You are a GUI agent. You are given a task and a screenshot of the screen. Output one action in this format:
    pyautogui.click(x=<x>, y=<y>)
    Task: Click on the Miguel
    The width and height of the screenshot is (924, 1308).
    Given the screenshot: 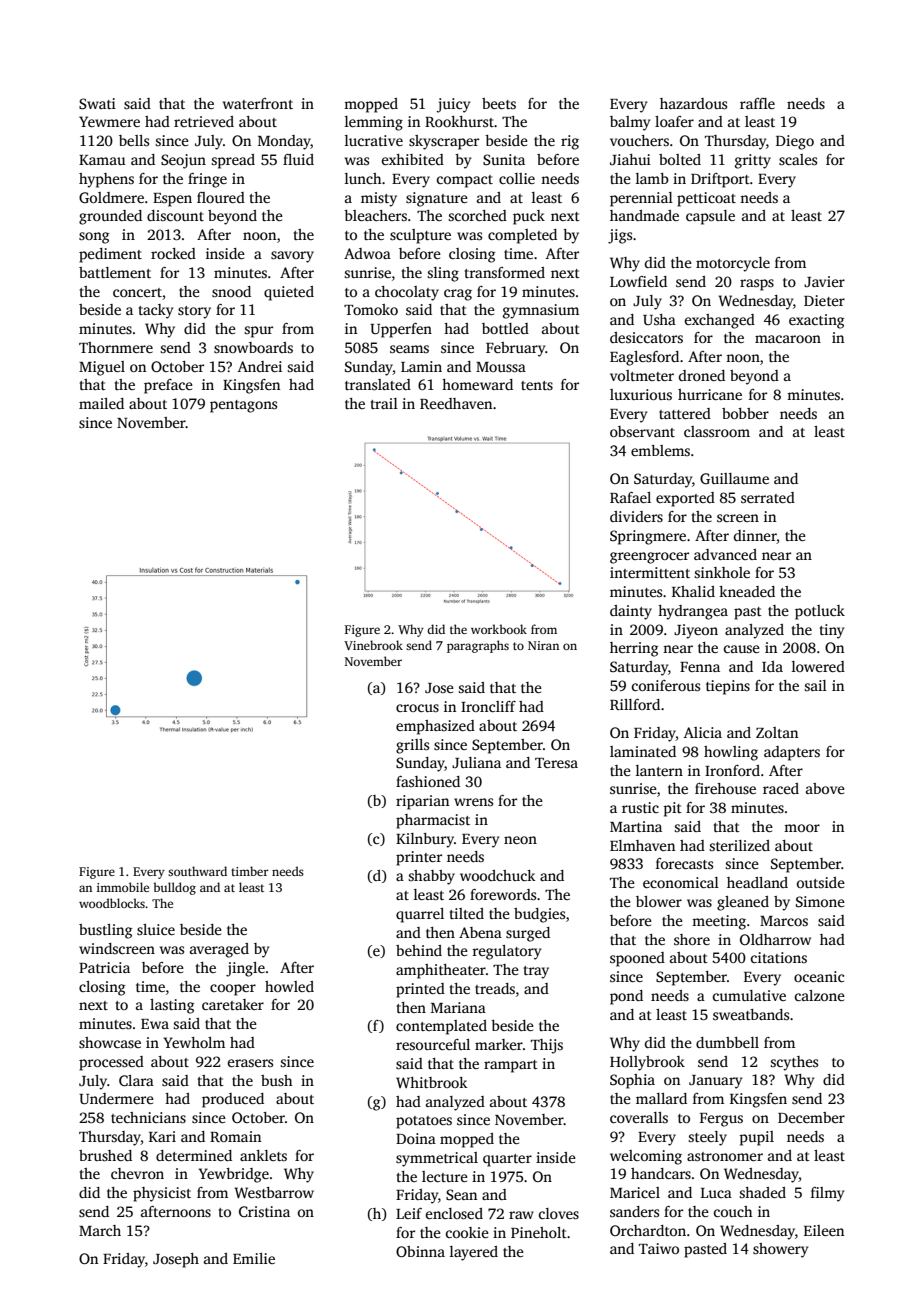 What is the action you would take?
    pyautogui.click(x=102, y=368)
